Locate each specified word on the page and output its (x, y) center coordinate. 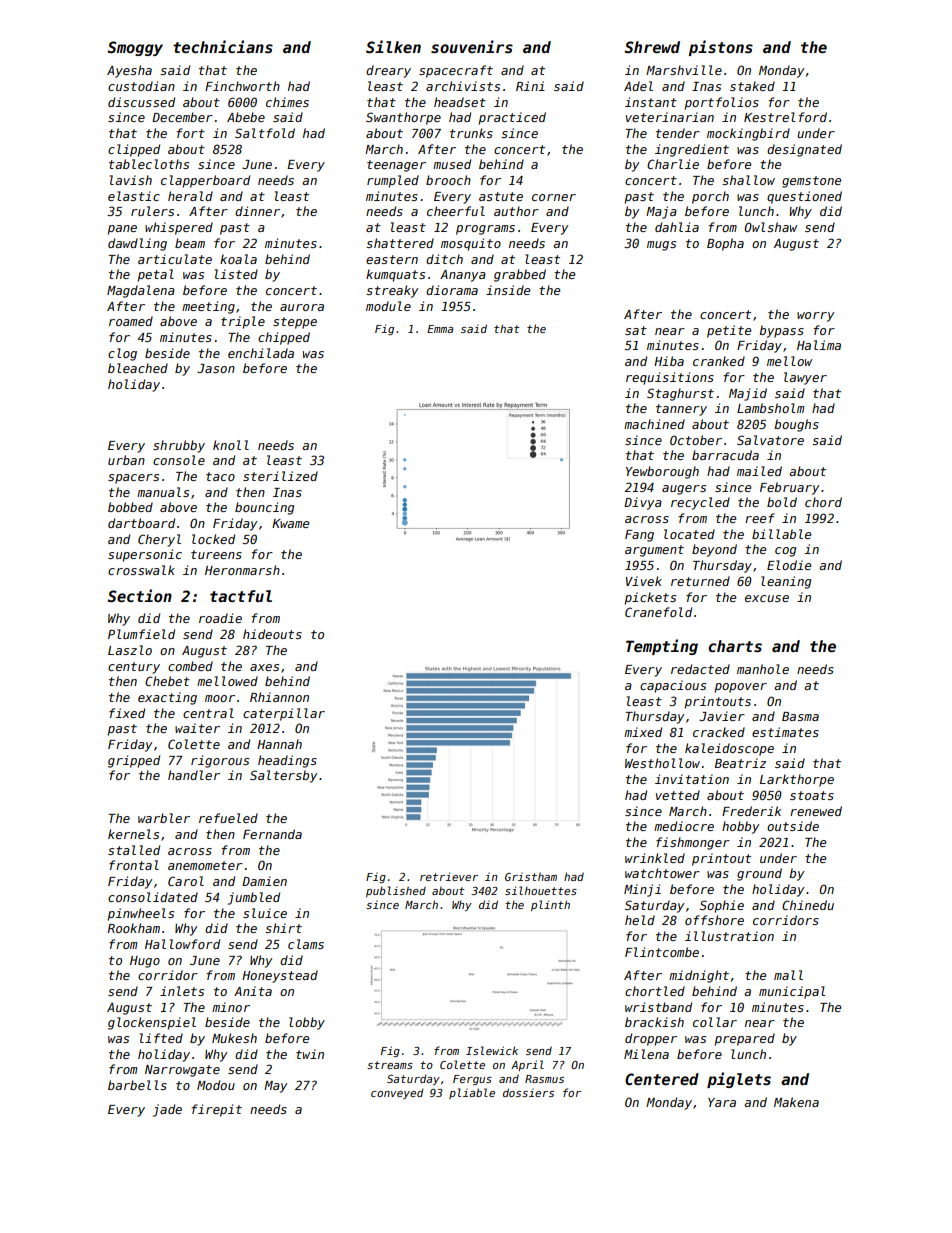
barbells (137, 1085)
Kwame (290, 523)
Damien (264, 881)
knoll (231, 445)
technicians (223, 46)
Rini (530, 86)
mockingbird (748, 134)
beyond (714, 550)
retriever (449, 876)
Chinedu (808, 905)
